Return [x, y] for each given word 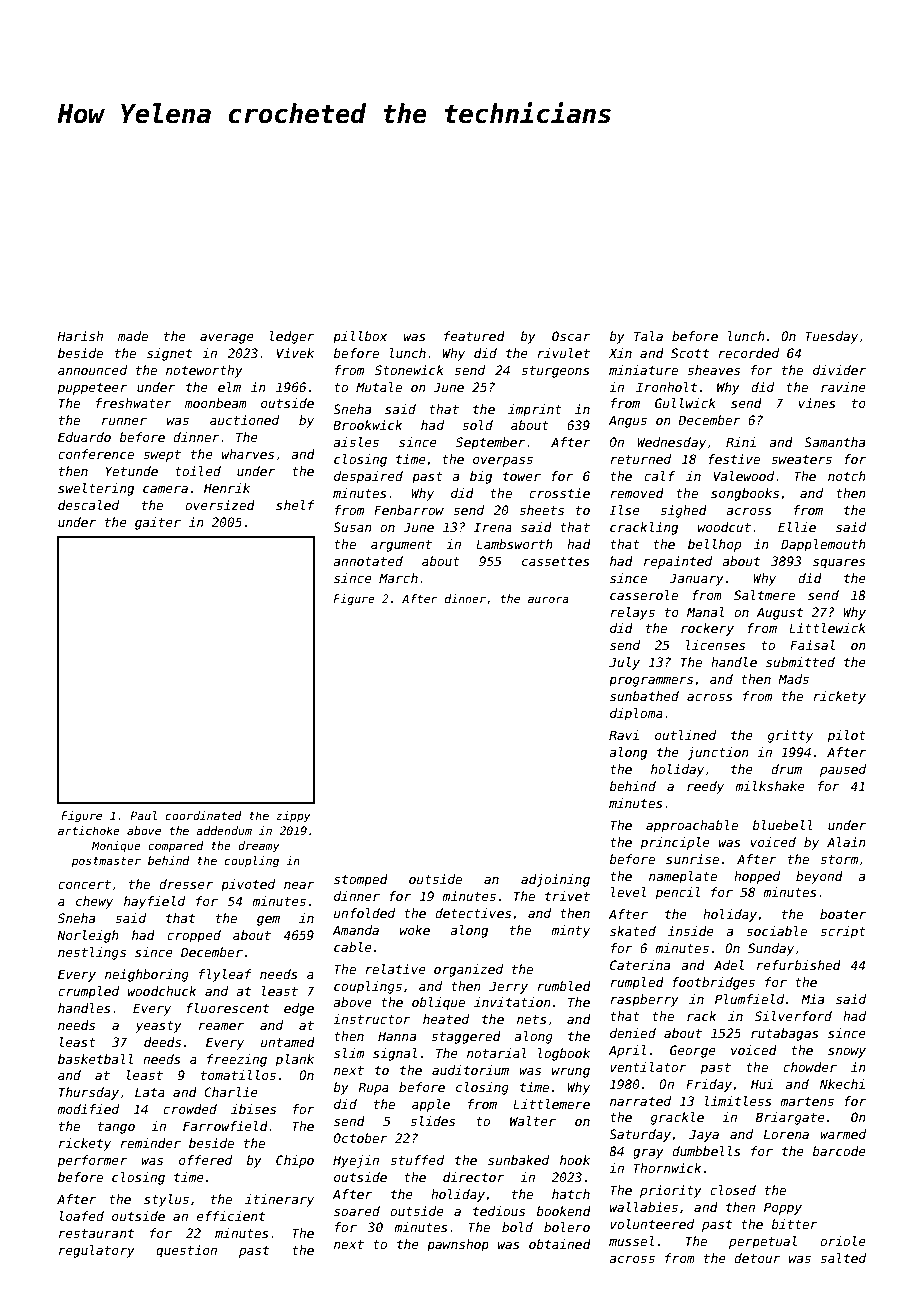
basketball [95, 1059]
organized [468, 970]
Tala [648, 336]
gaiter [158, 523]
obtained [560, 1244]
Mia [812, 999]
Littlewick [827, 628]
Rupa [373, 1088]
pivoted [248, 885]
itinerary [279, 1200]
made [133, 336]
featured [474, 336]
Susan [352, 527]
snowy [847, 1053]
